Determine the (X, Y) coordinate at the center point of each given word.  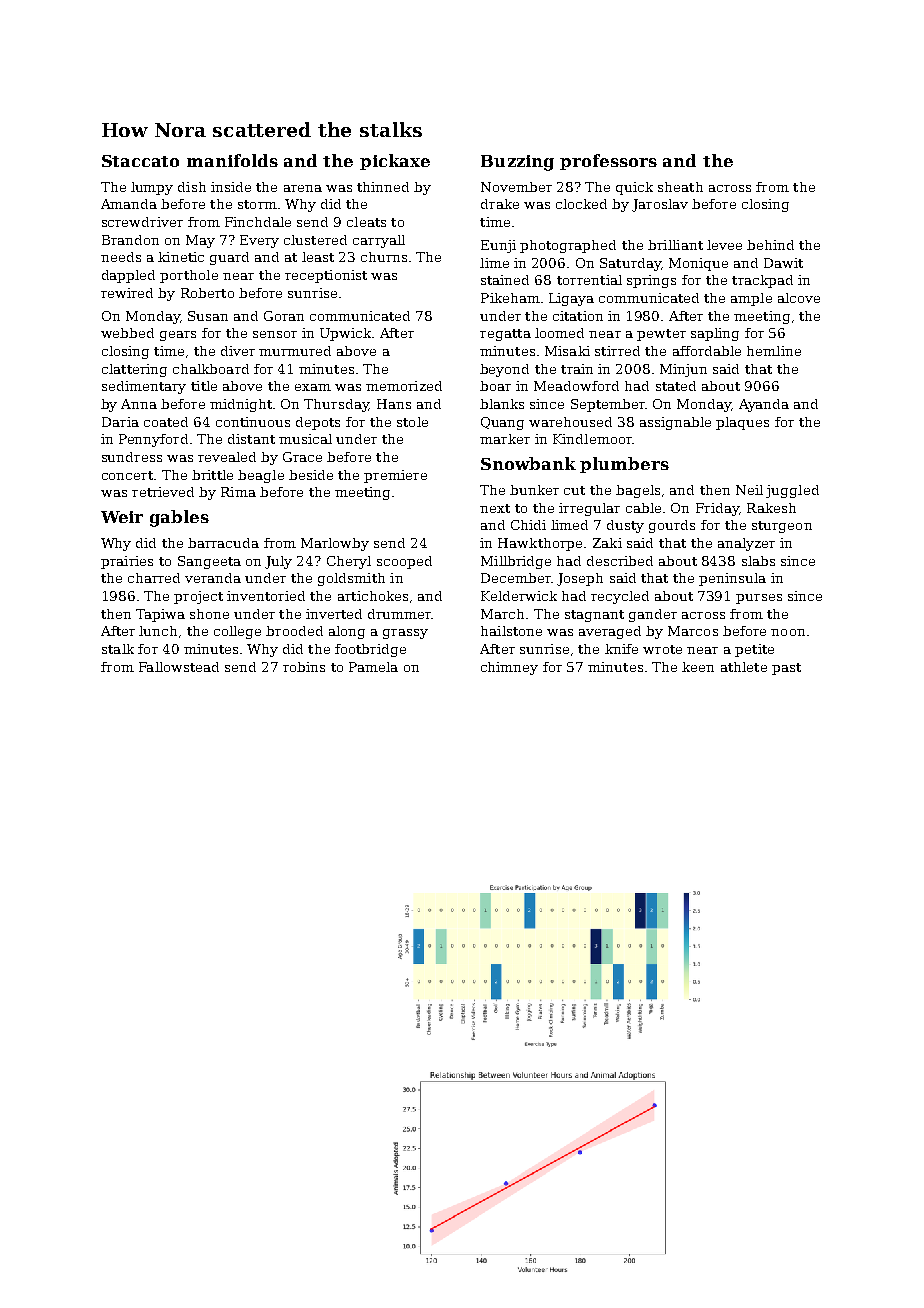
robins (304, 667)
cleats (366, 222)
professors (608, 162)
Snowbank (528, 463)
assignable (675, 423)
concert (127, 475)
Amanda (129, 204)
